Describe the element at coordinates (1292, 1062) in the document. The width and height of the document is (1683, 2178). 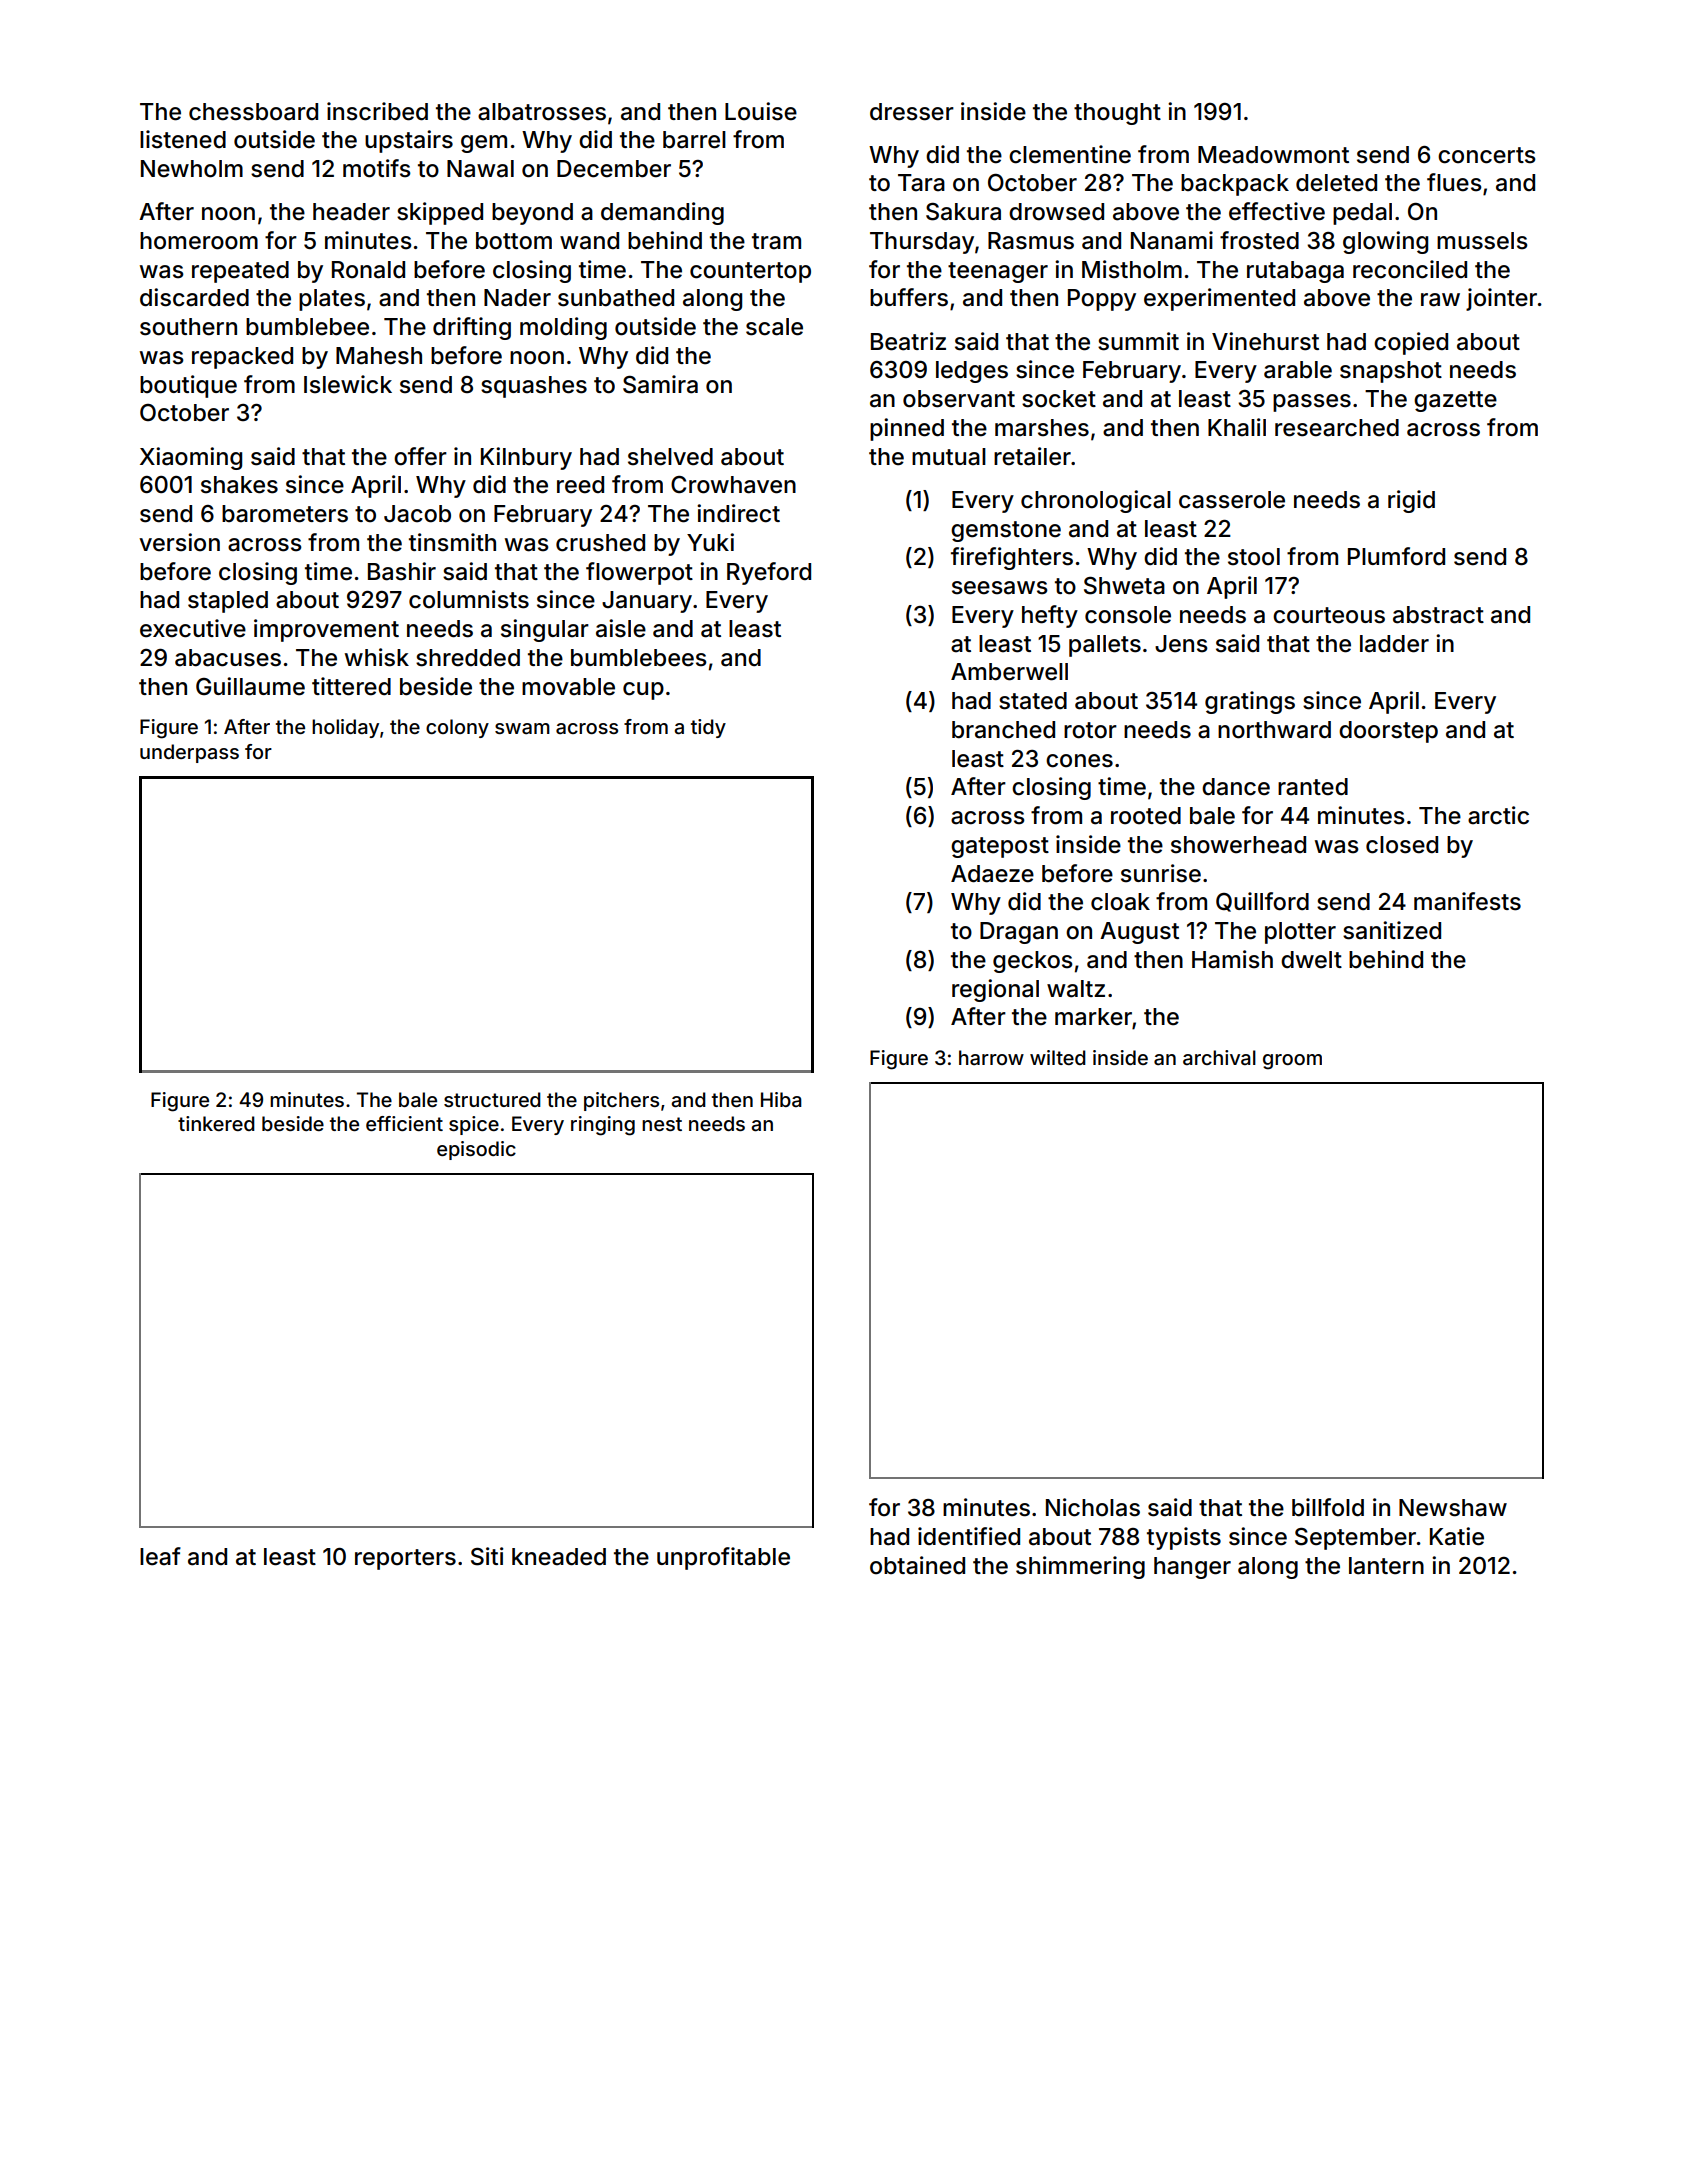
I see `groom` at that location.
